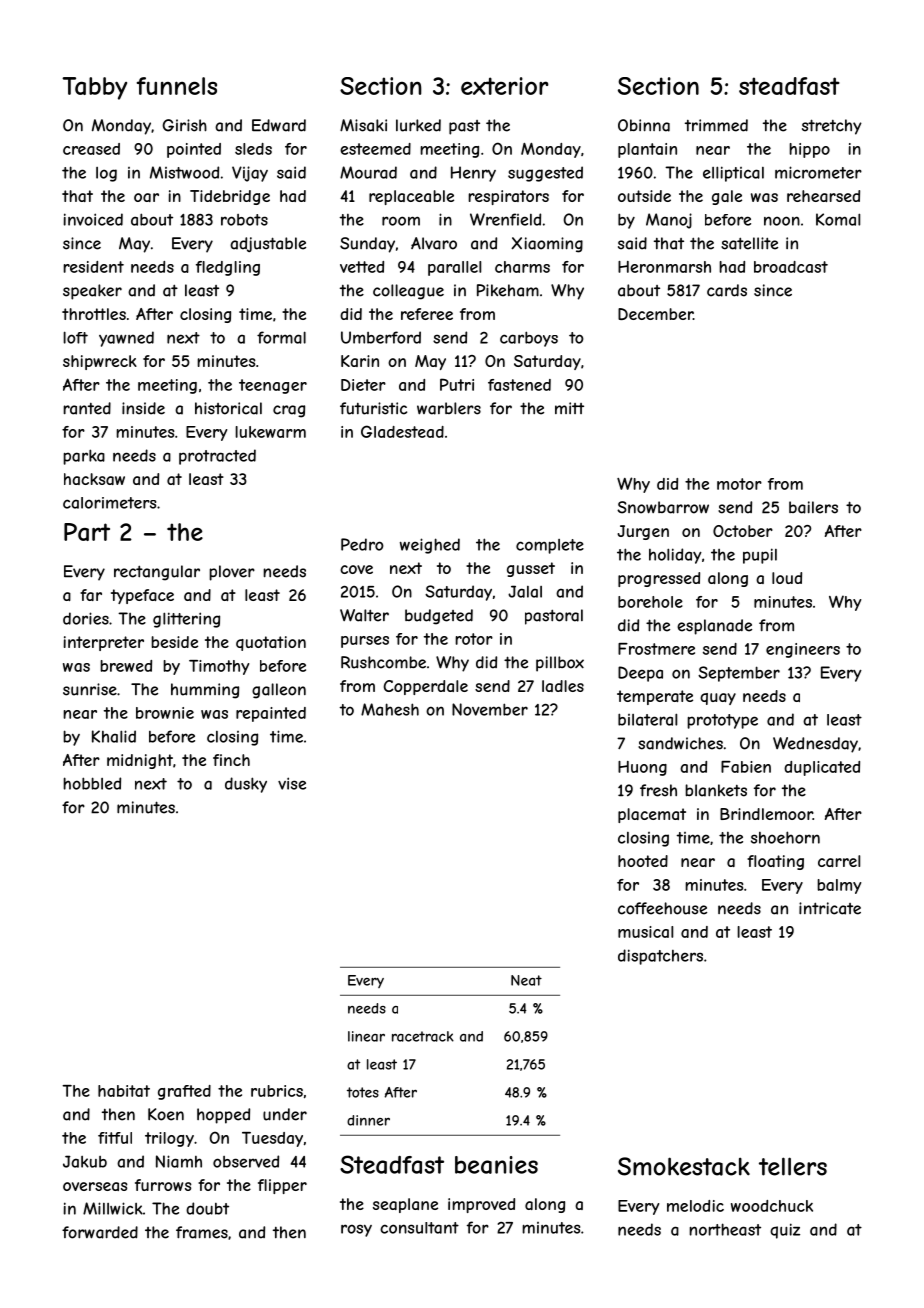 The image size is (924, 1308). I want to click on exterior, so click(505, 86).
